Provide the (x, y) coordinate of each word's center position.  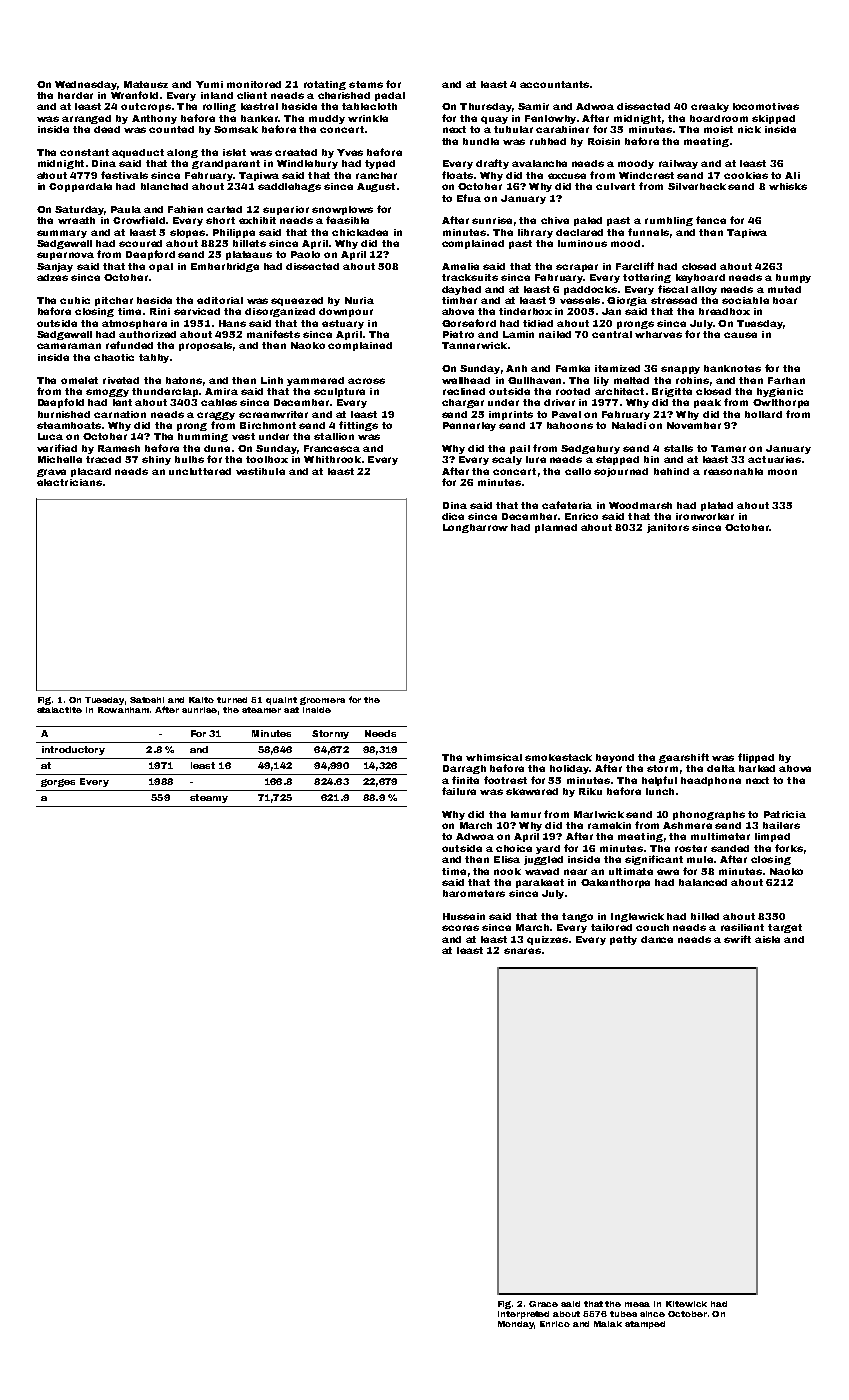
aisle (767, 939)
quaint (281, 701)
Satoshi (147, 700)
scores (460, 928)
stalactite (59, 710)
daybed (461, 290)
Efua (469, 198)
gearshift (684, 758)
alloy (704, 290)
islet (234, 152)
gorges (58, 783)
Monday (516, 1325)
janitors (668, 528)
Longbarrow (475, 528)
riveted (121, 380)
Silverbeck (697, 186)
